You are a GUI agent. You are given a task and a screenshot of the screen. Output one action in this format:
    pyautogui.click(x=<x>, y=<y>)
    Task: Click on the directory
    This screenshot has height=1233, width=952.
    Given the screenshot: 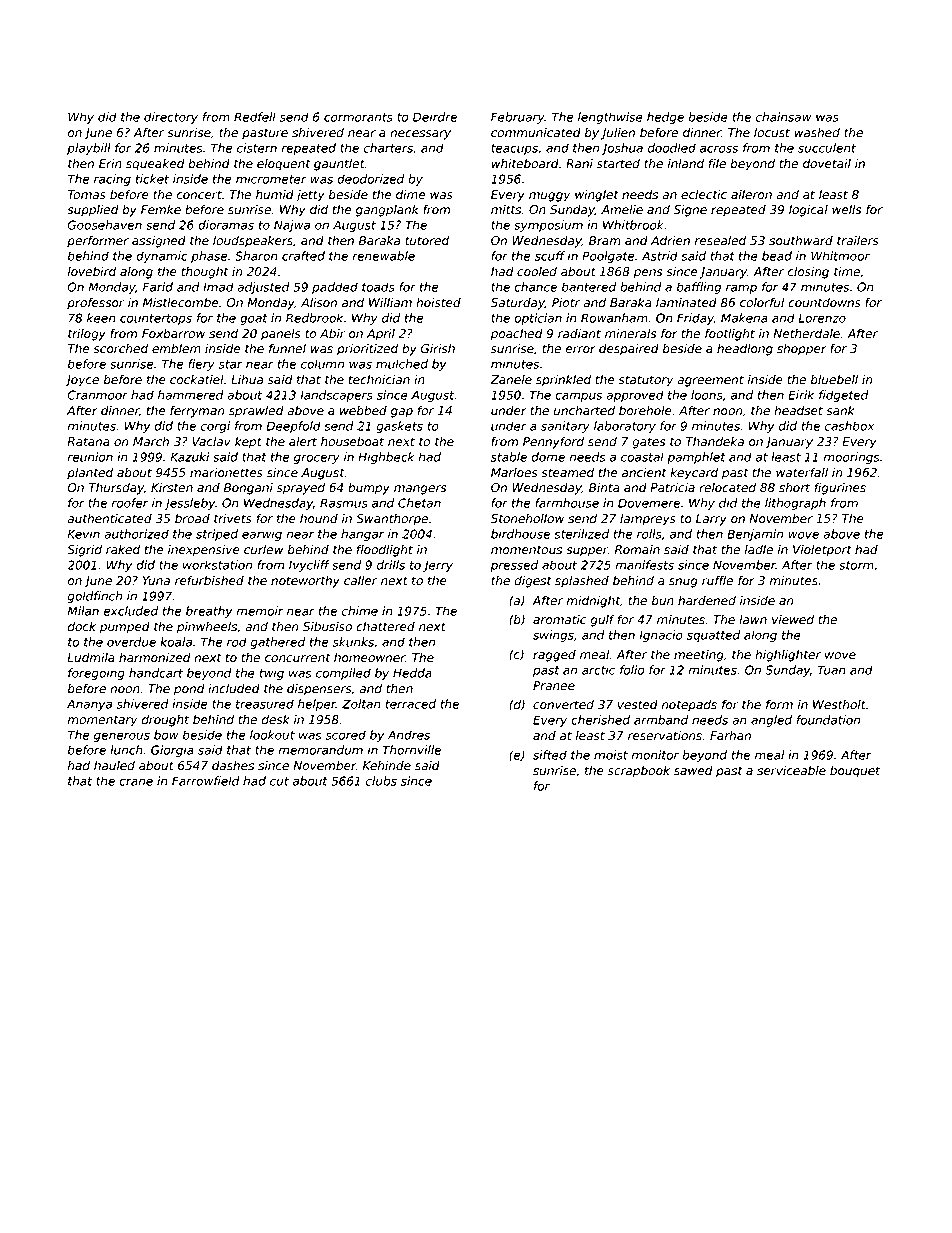 What is the action you would take?
    pyautogui.click(x=171, y=118)
